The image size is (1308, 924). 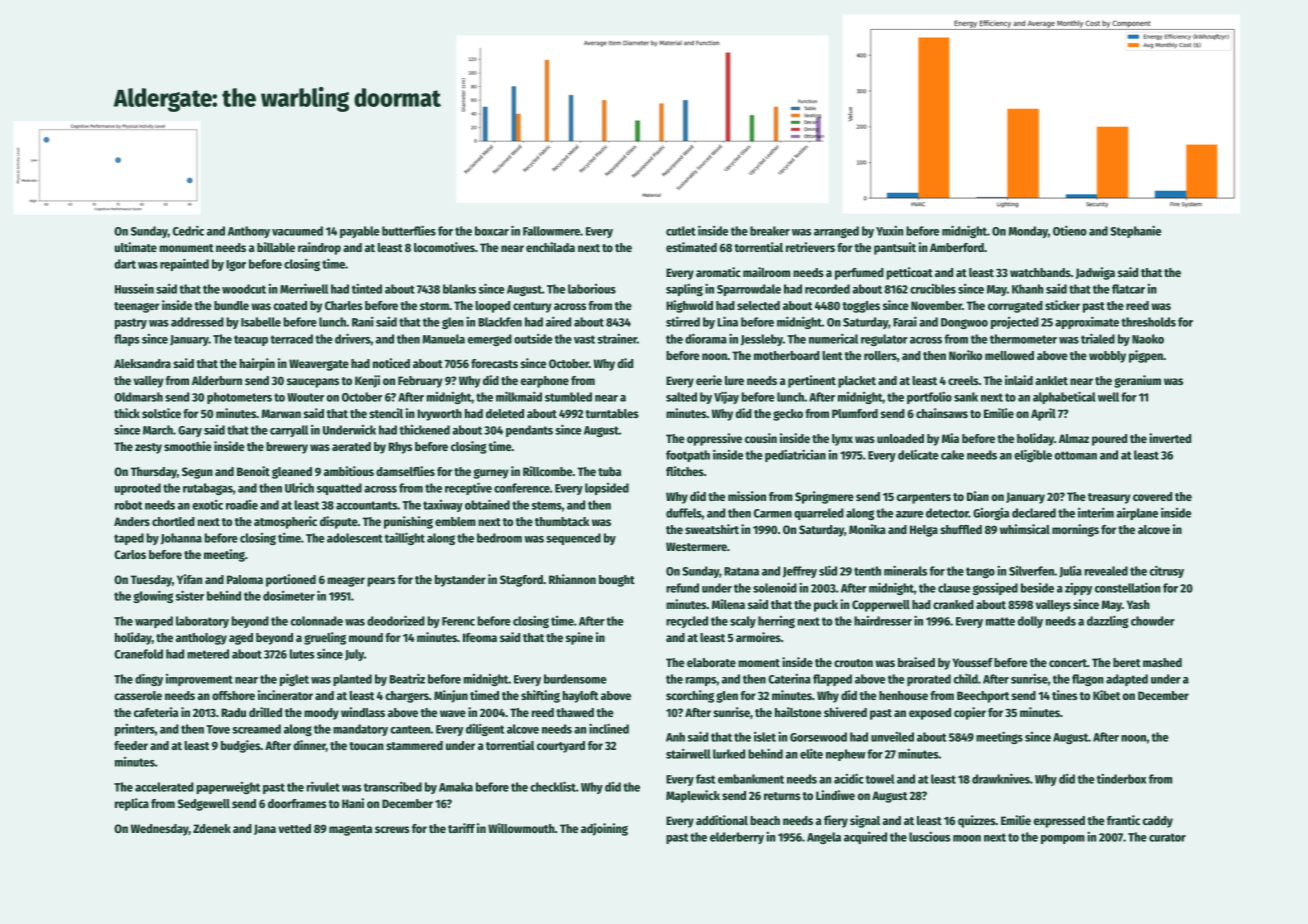 What do you see at coordinates (773, 513) in the screenshot?
I see `Carmen` at bounding box center [773, 513].
